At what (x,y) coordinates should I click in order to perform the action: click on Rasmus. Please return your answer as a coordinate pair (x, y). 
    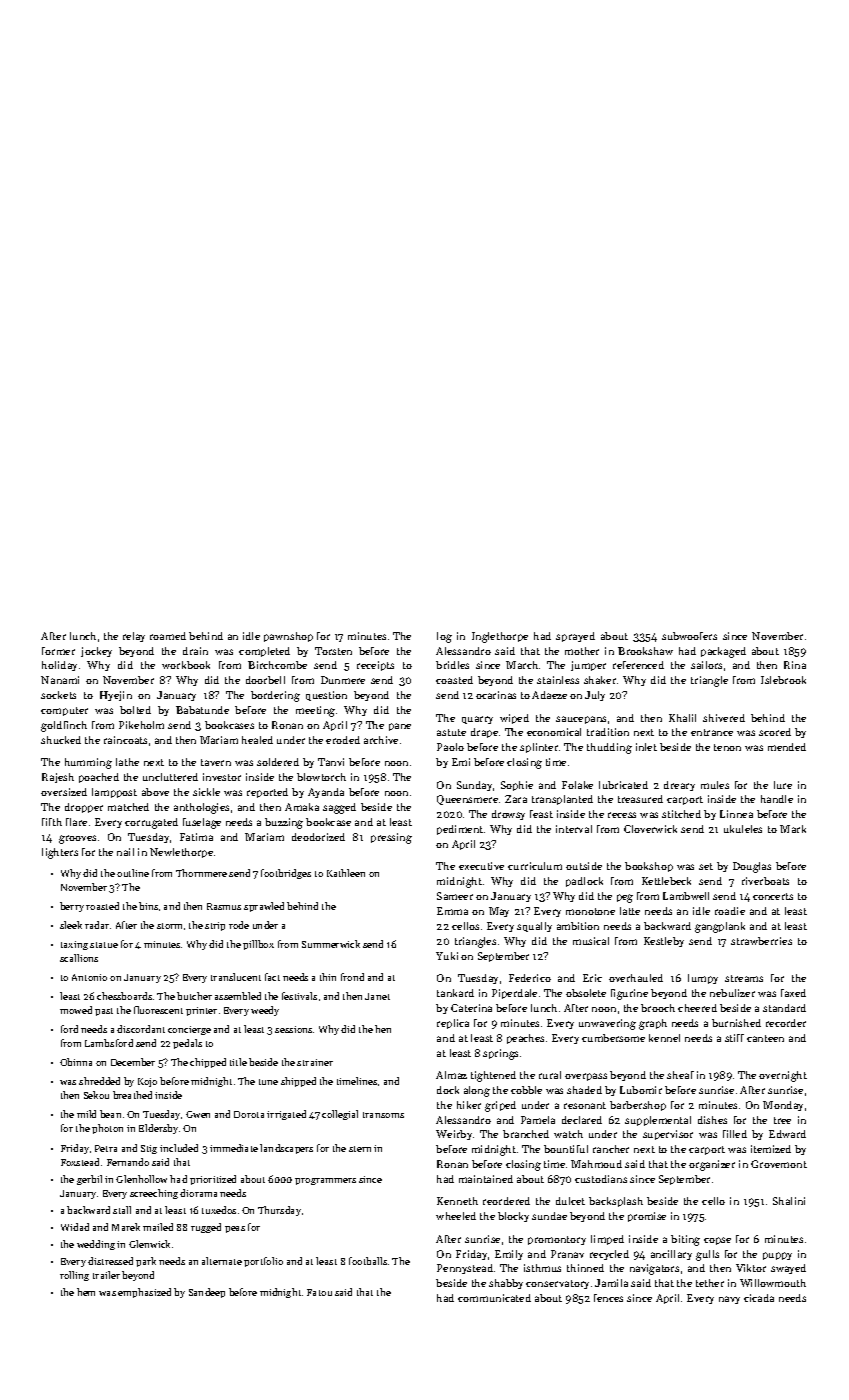
    Looking at the image, I should click on (224, 906).
